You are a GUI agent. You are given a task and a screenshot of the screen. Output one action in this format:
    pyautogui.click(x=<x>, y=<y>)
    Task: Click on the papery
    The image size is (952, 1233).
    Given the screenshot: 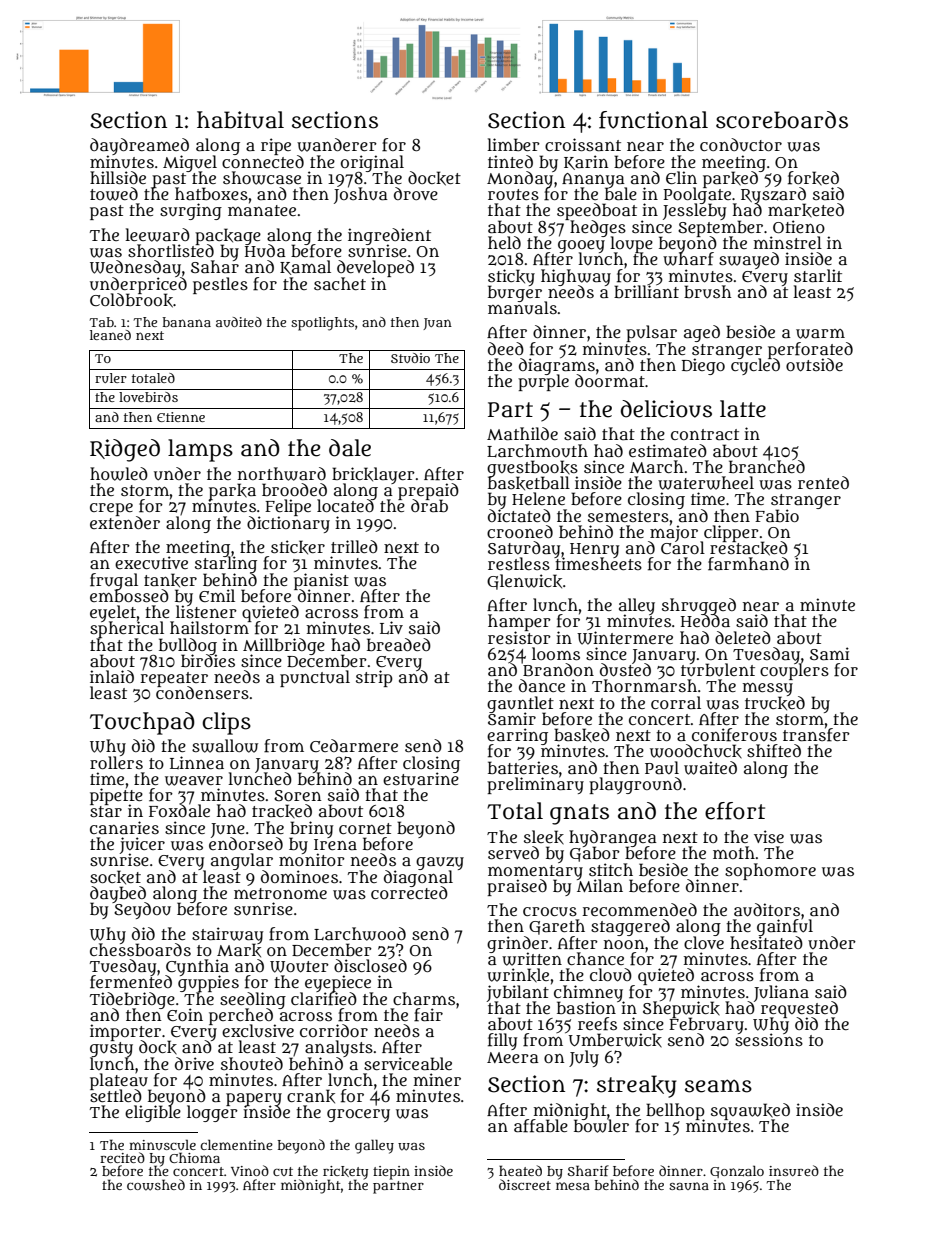 What is the action you would take?
    pyautogui.click(x=254, y=1099)
